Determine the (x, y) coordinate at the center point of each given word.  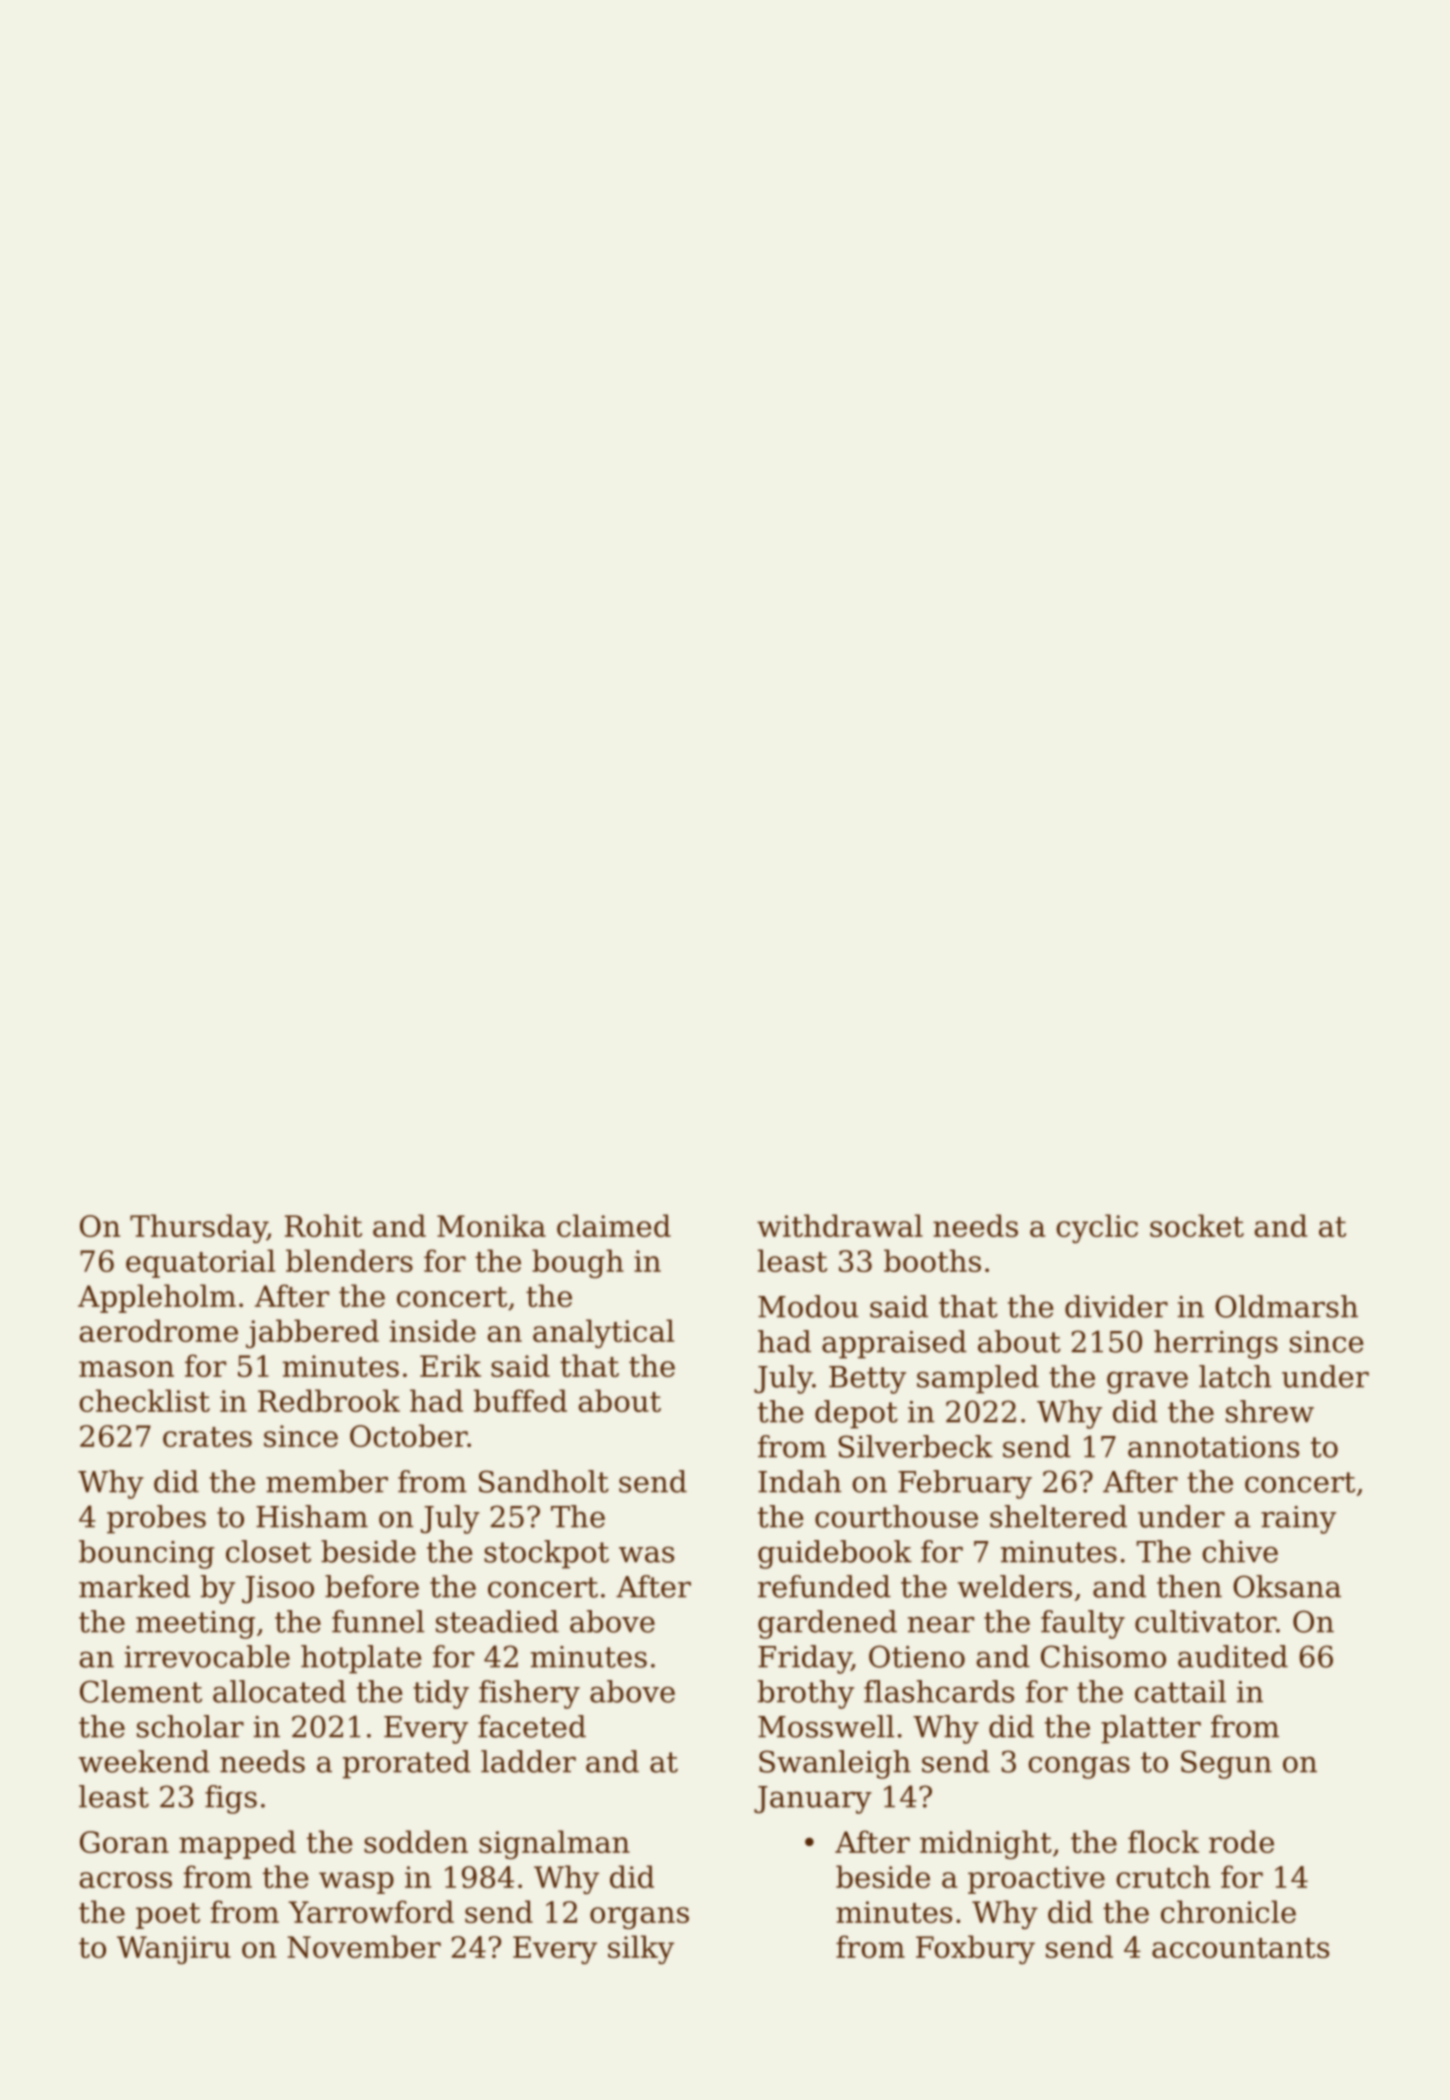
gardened (827, 1624)
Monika (491, 1225)
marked (134, 1586)
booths (932, 1260)
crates (207, 1437)
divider (1116, 1306)
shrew (1270, 1411)
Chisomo (1103, 1656)
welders (1014, 1586)
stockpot (546, 1554)
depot (856, 1414)
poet (168, 1916)
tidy (441, 1694)
